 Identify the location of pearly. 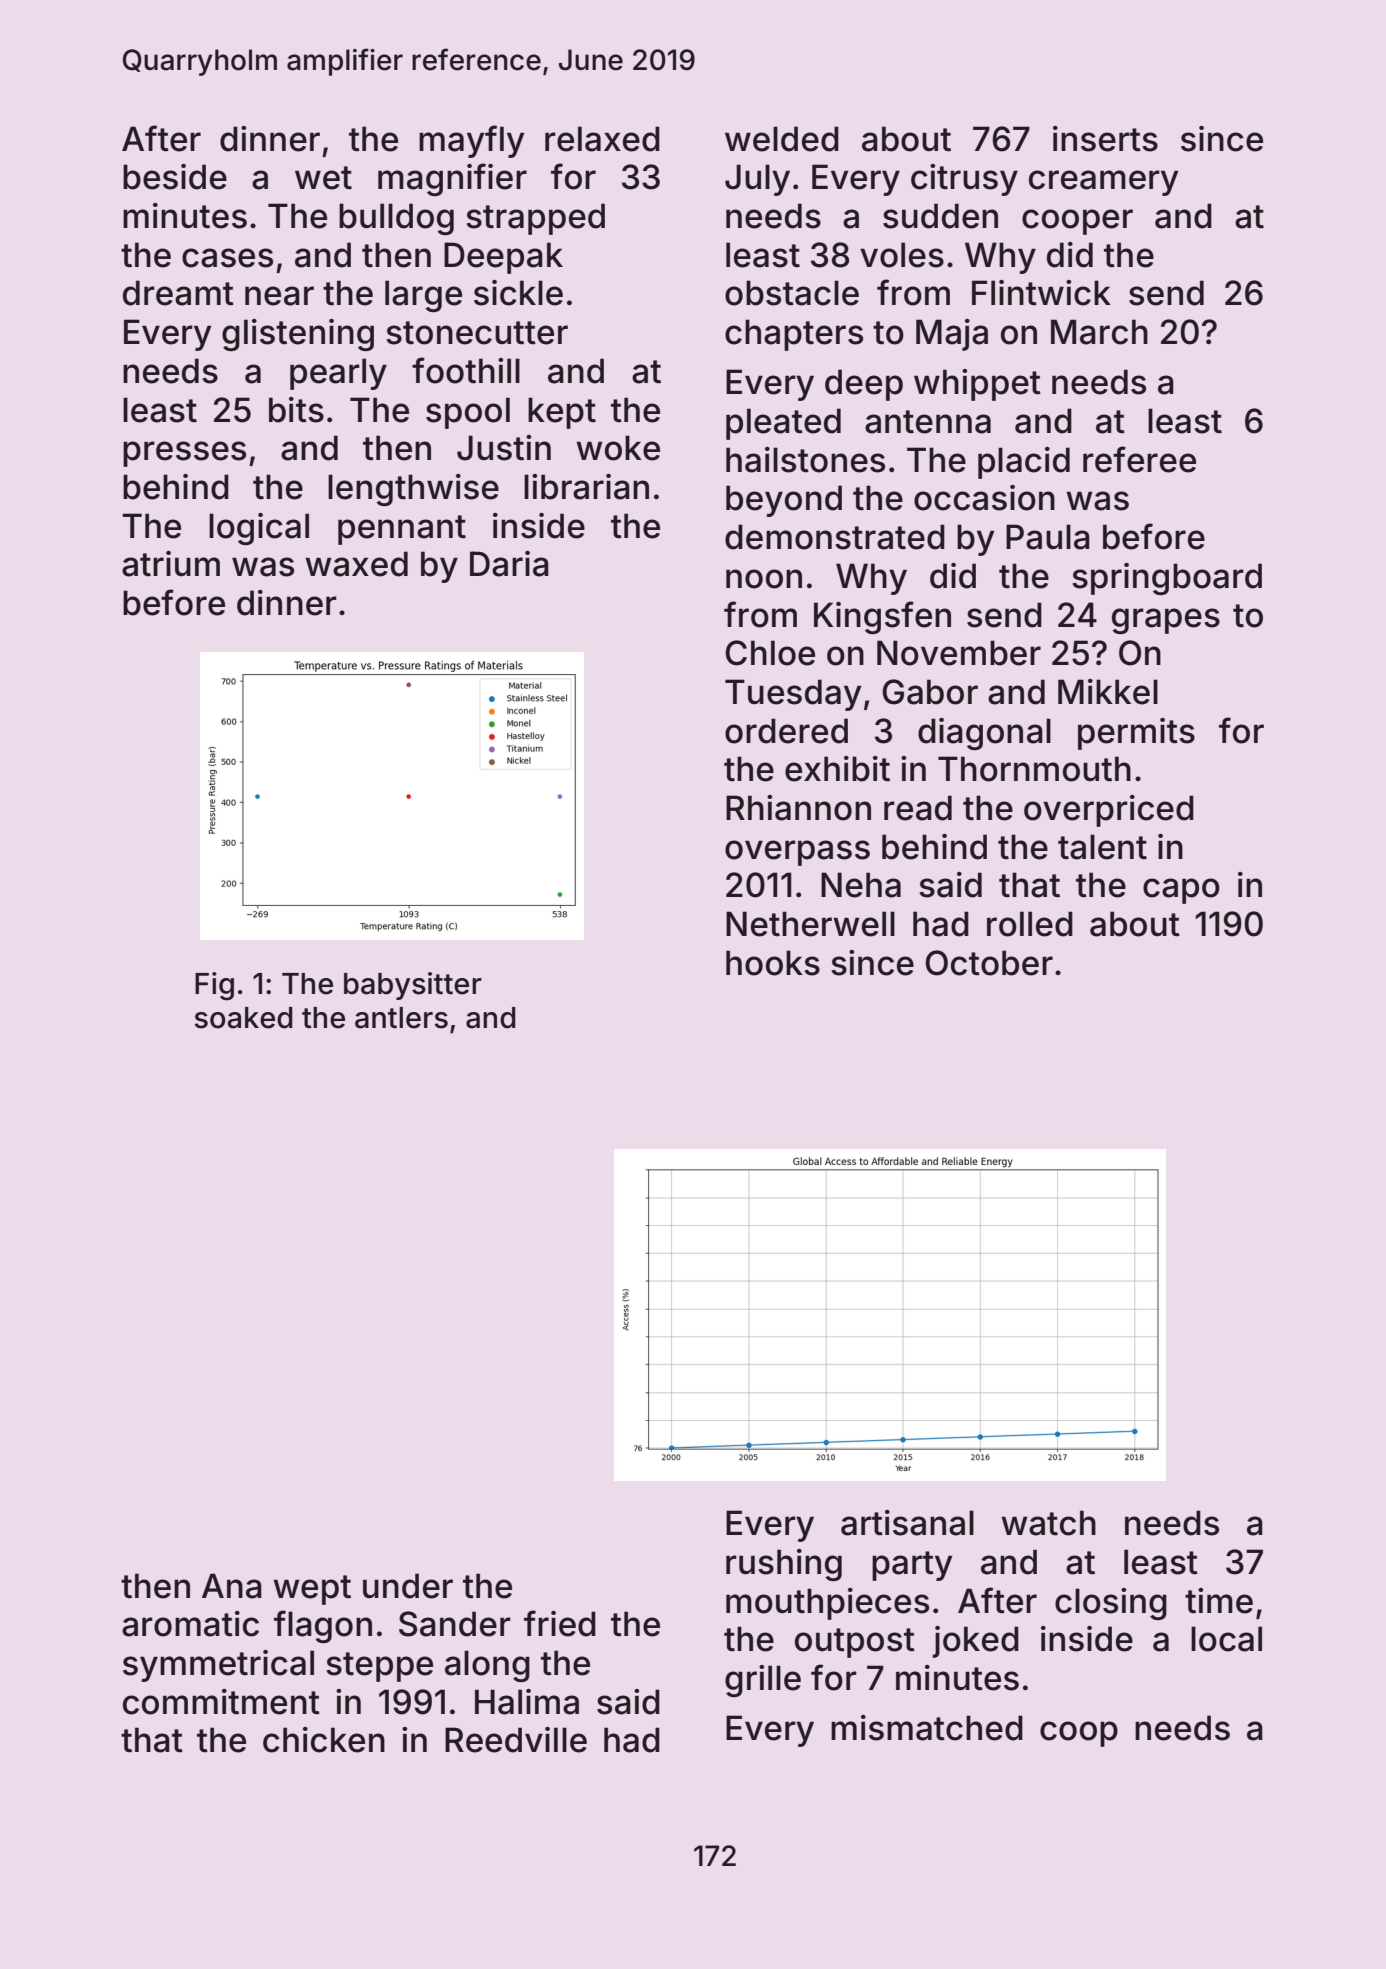
(338, 374).
